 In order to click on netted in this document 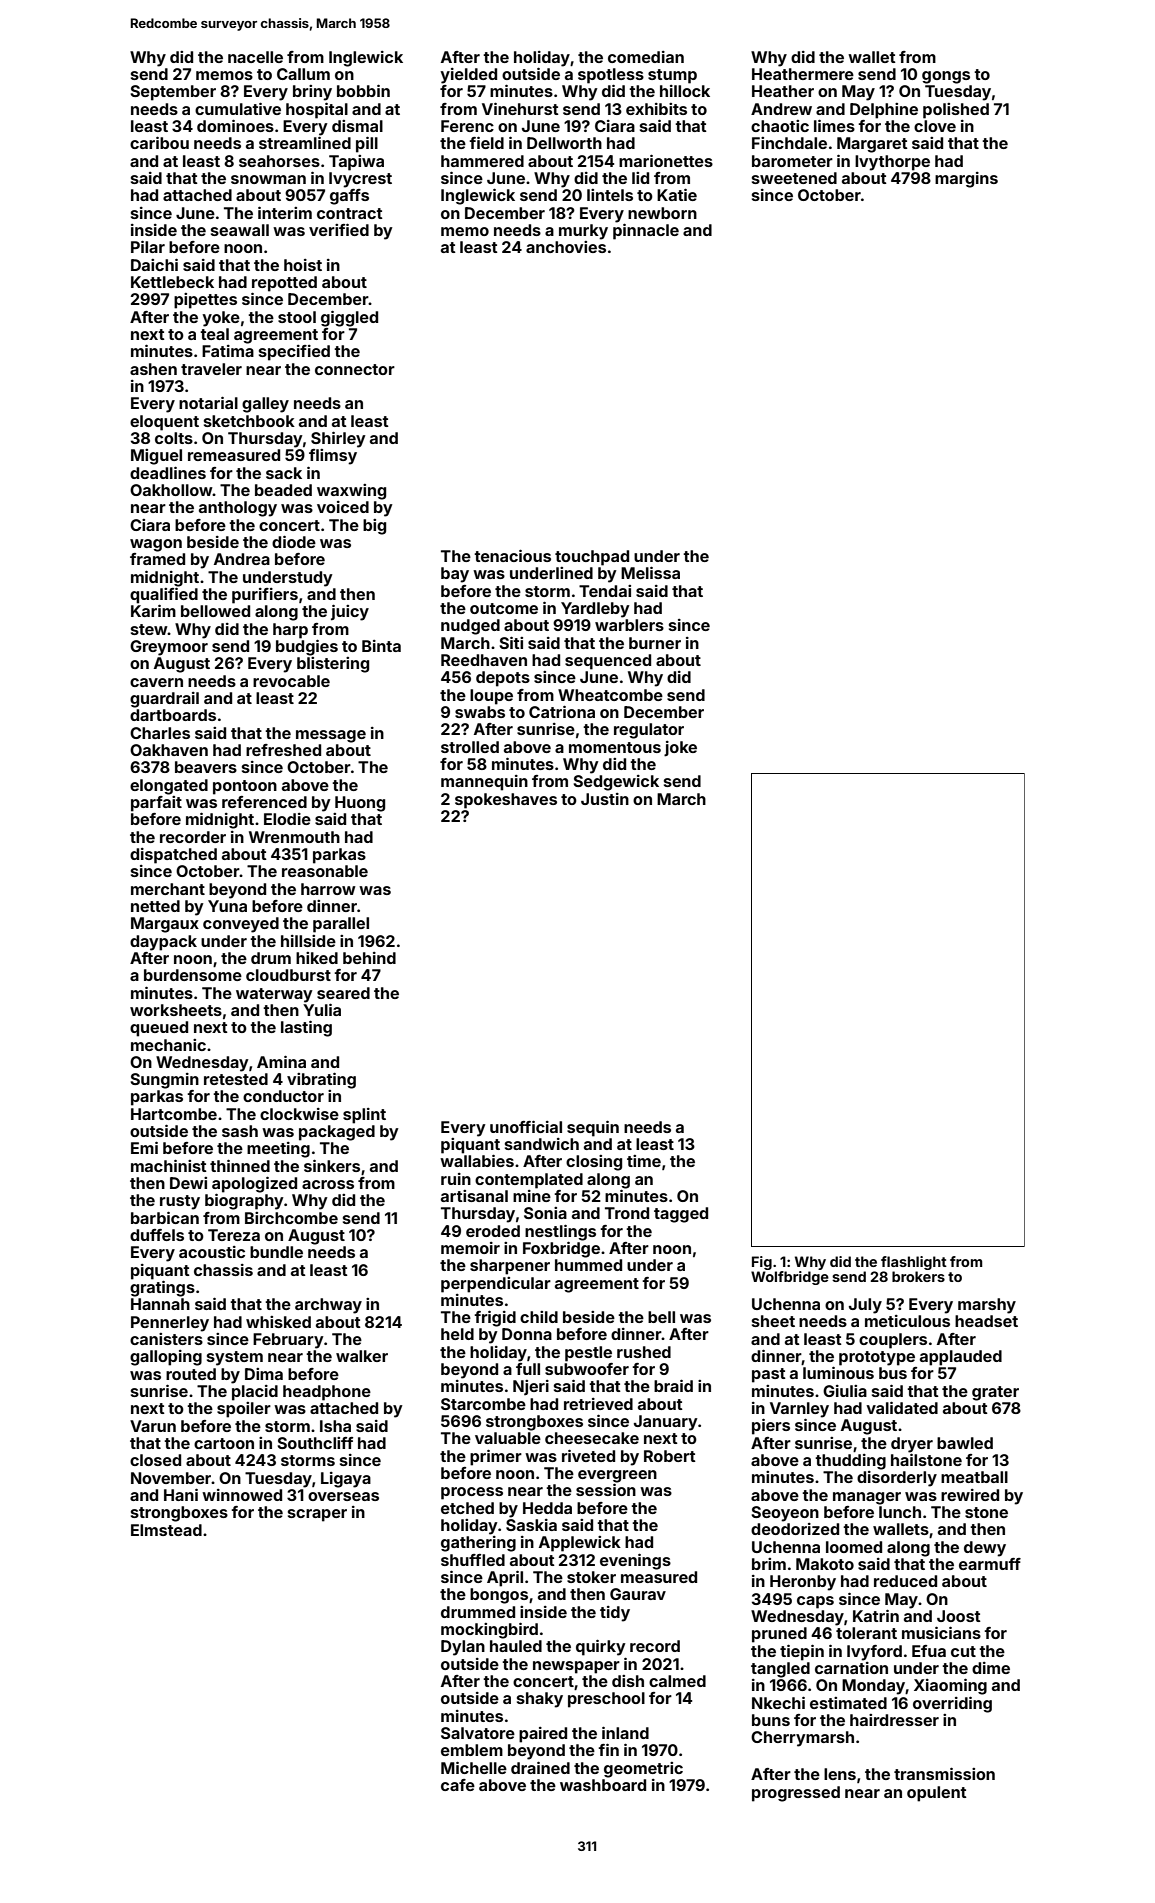, I will do `click(155, 906)`.
